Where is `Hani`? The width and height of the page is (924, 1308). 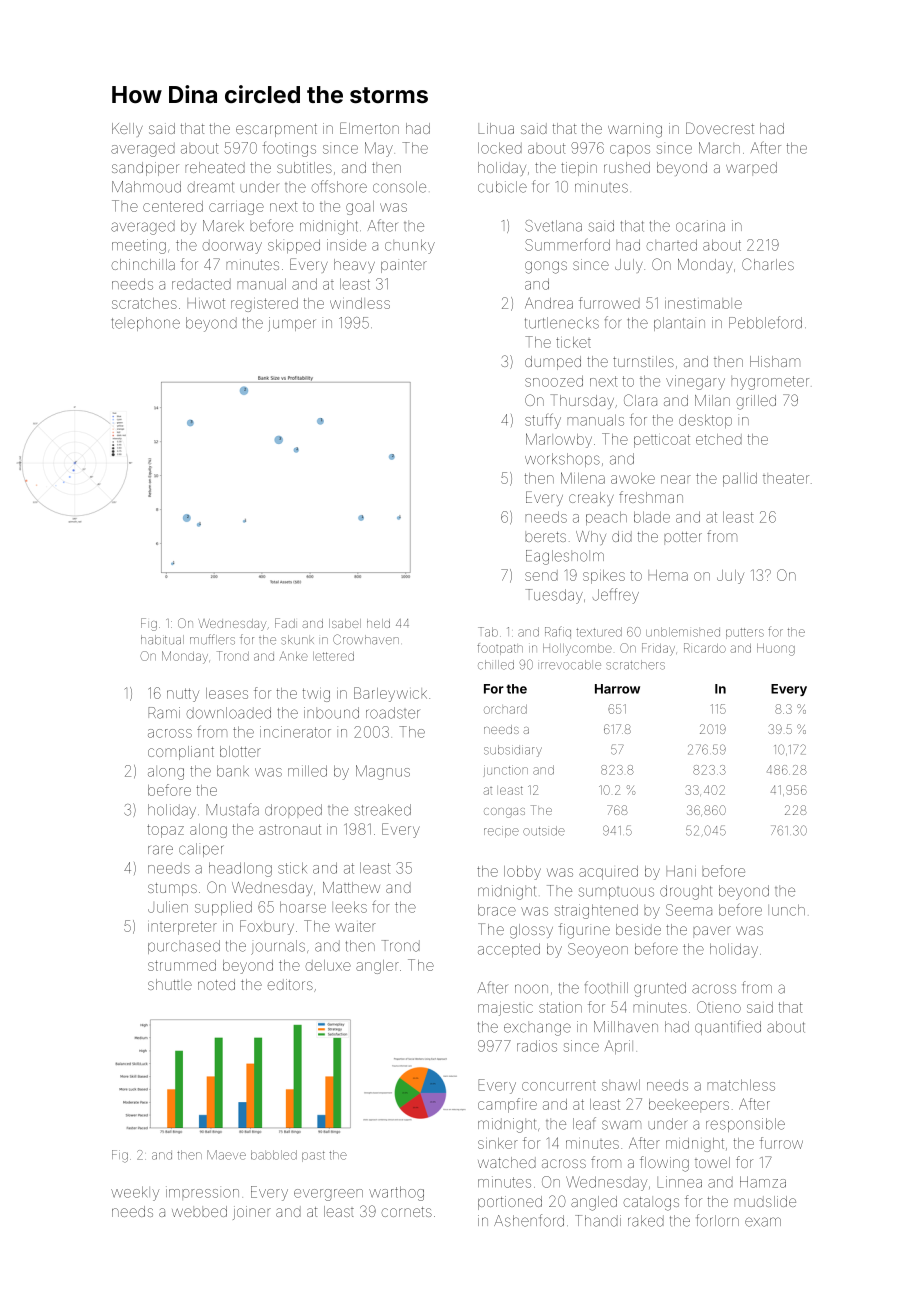 Hani is located at coordinates (681, 871).
